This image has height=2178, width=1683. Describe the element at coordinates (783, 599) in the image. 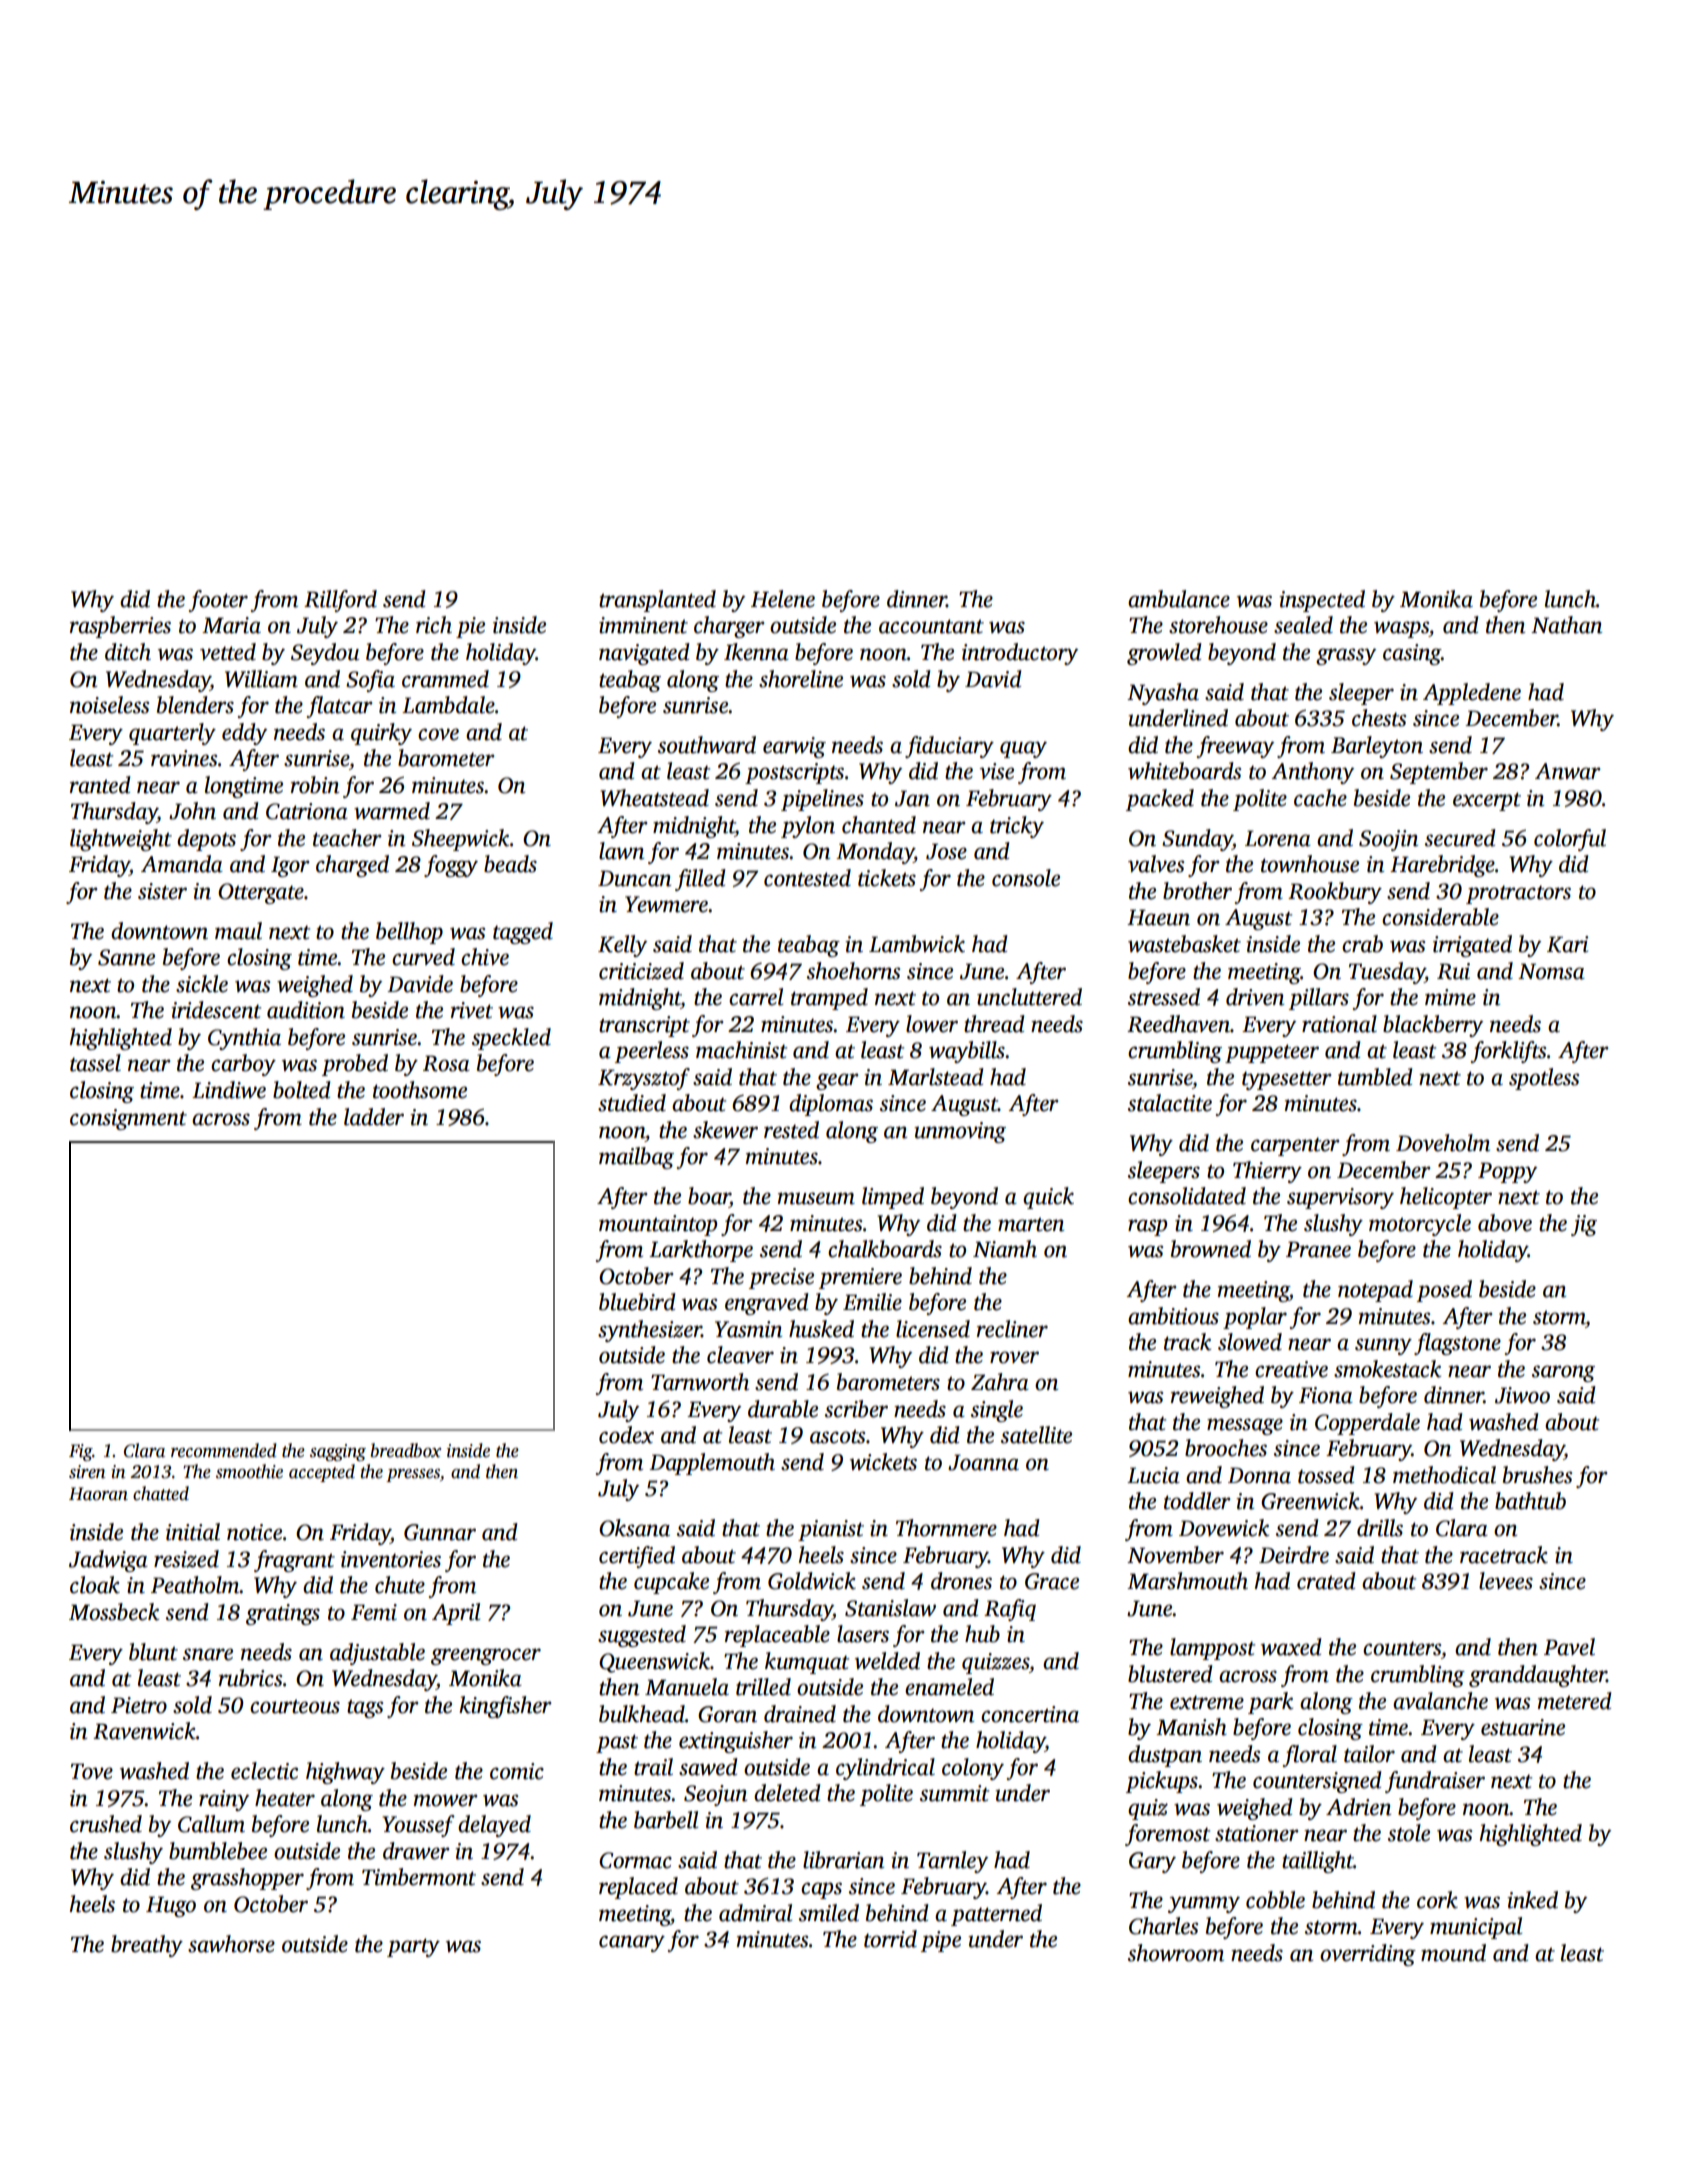

I see `Helene` at that location.
